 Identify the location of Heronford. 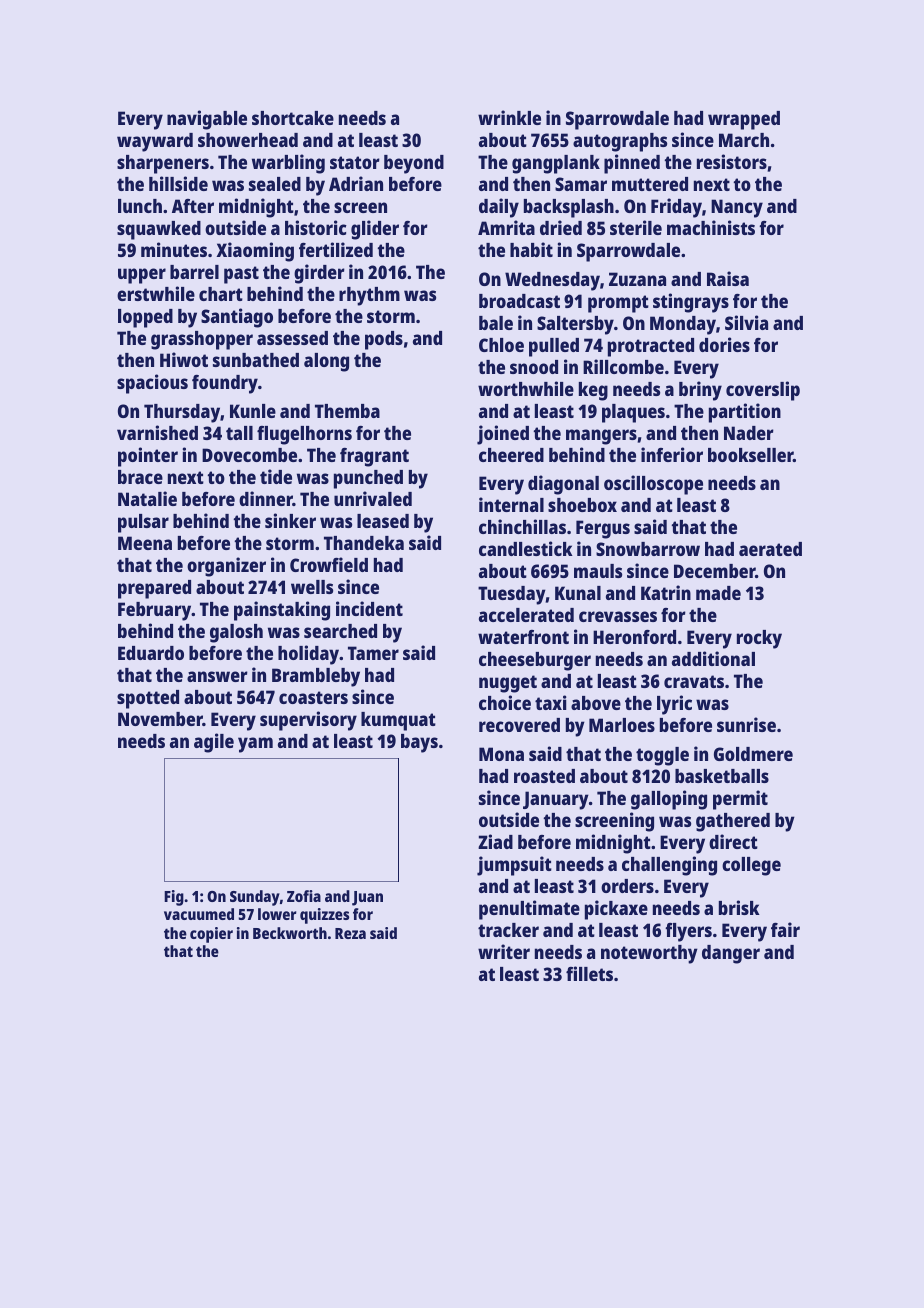
(634, 637).
